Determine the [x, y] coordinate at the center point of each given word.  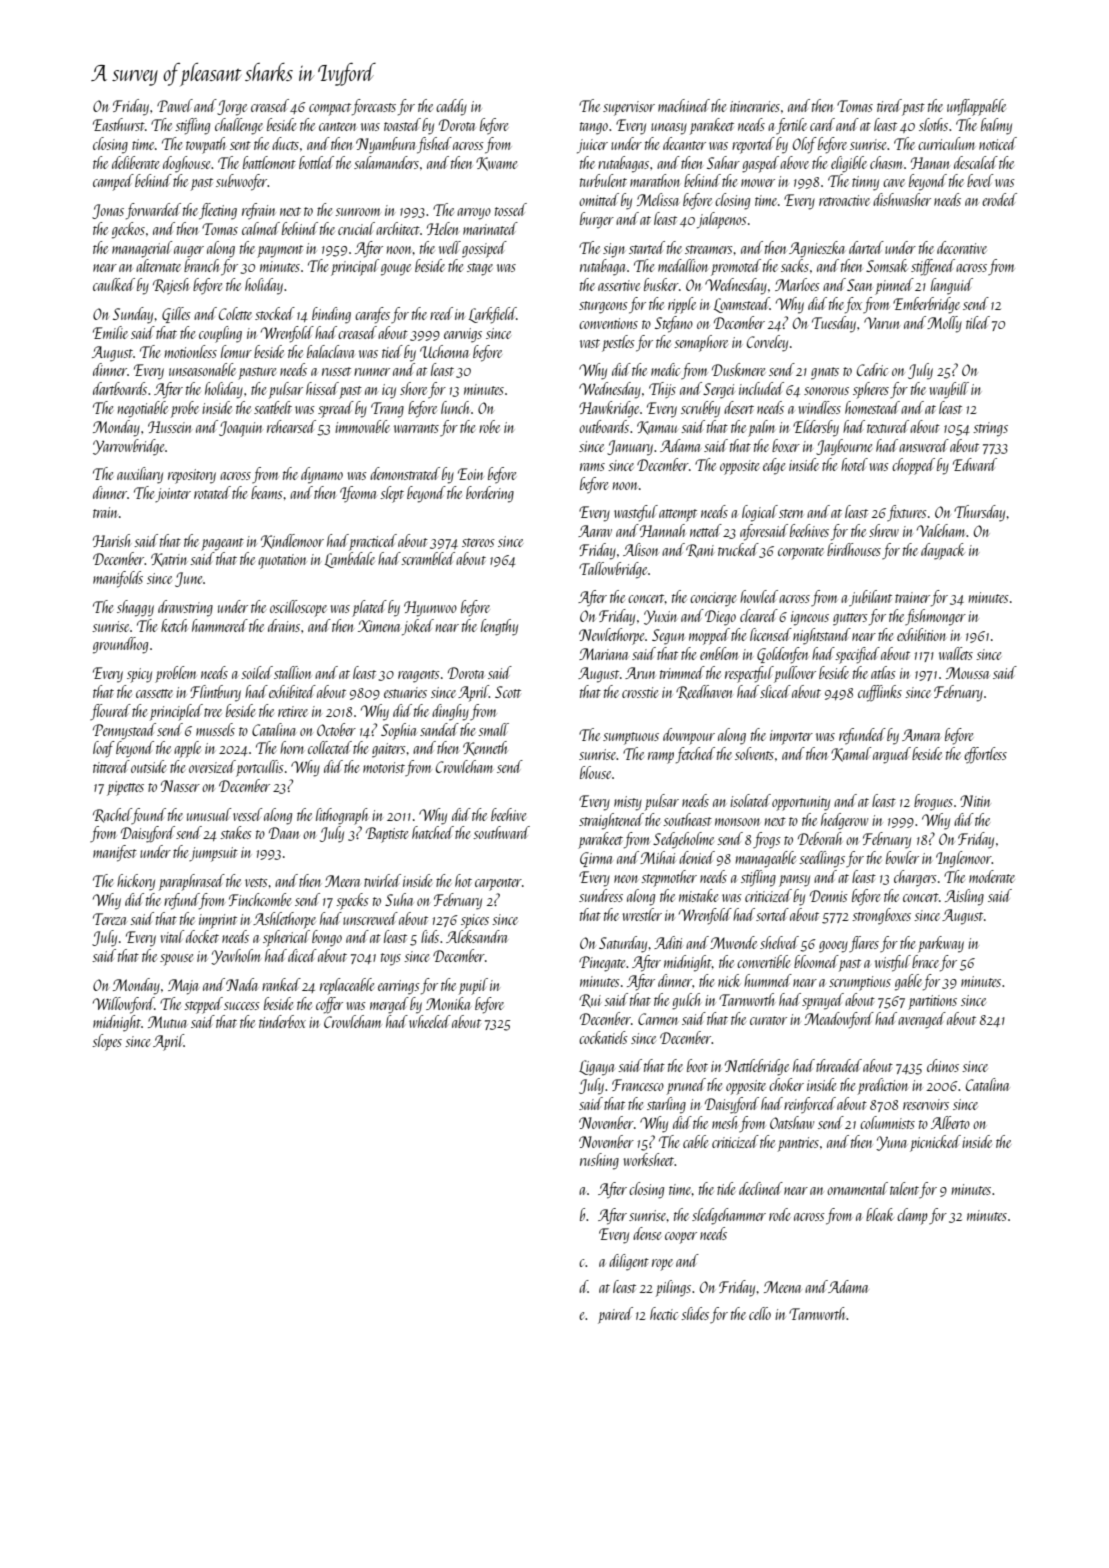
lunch [455, 407]
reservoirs [926, 1104]
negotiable [143, 409]
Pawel [175, 105]
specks [352, 901]
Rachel [112, 816]
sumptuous [631, 738]
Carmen [658, 1019]
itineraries [755, 106]
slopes [107, 1042]
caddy [451, 107]
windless [819, 407]
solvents [754, 753]
